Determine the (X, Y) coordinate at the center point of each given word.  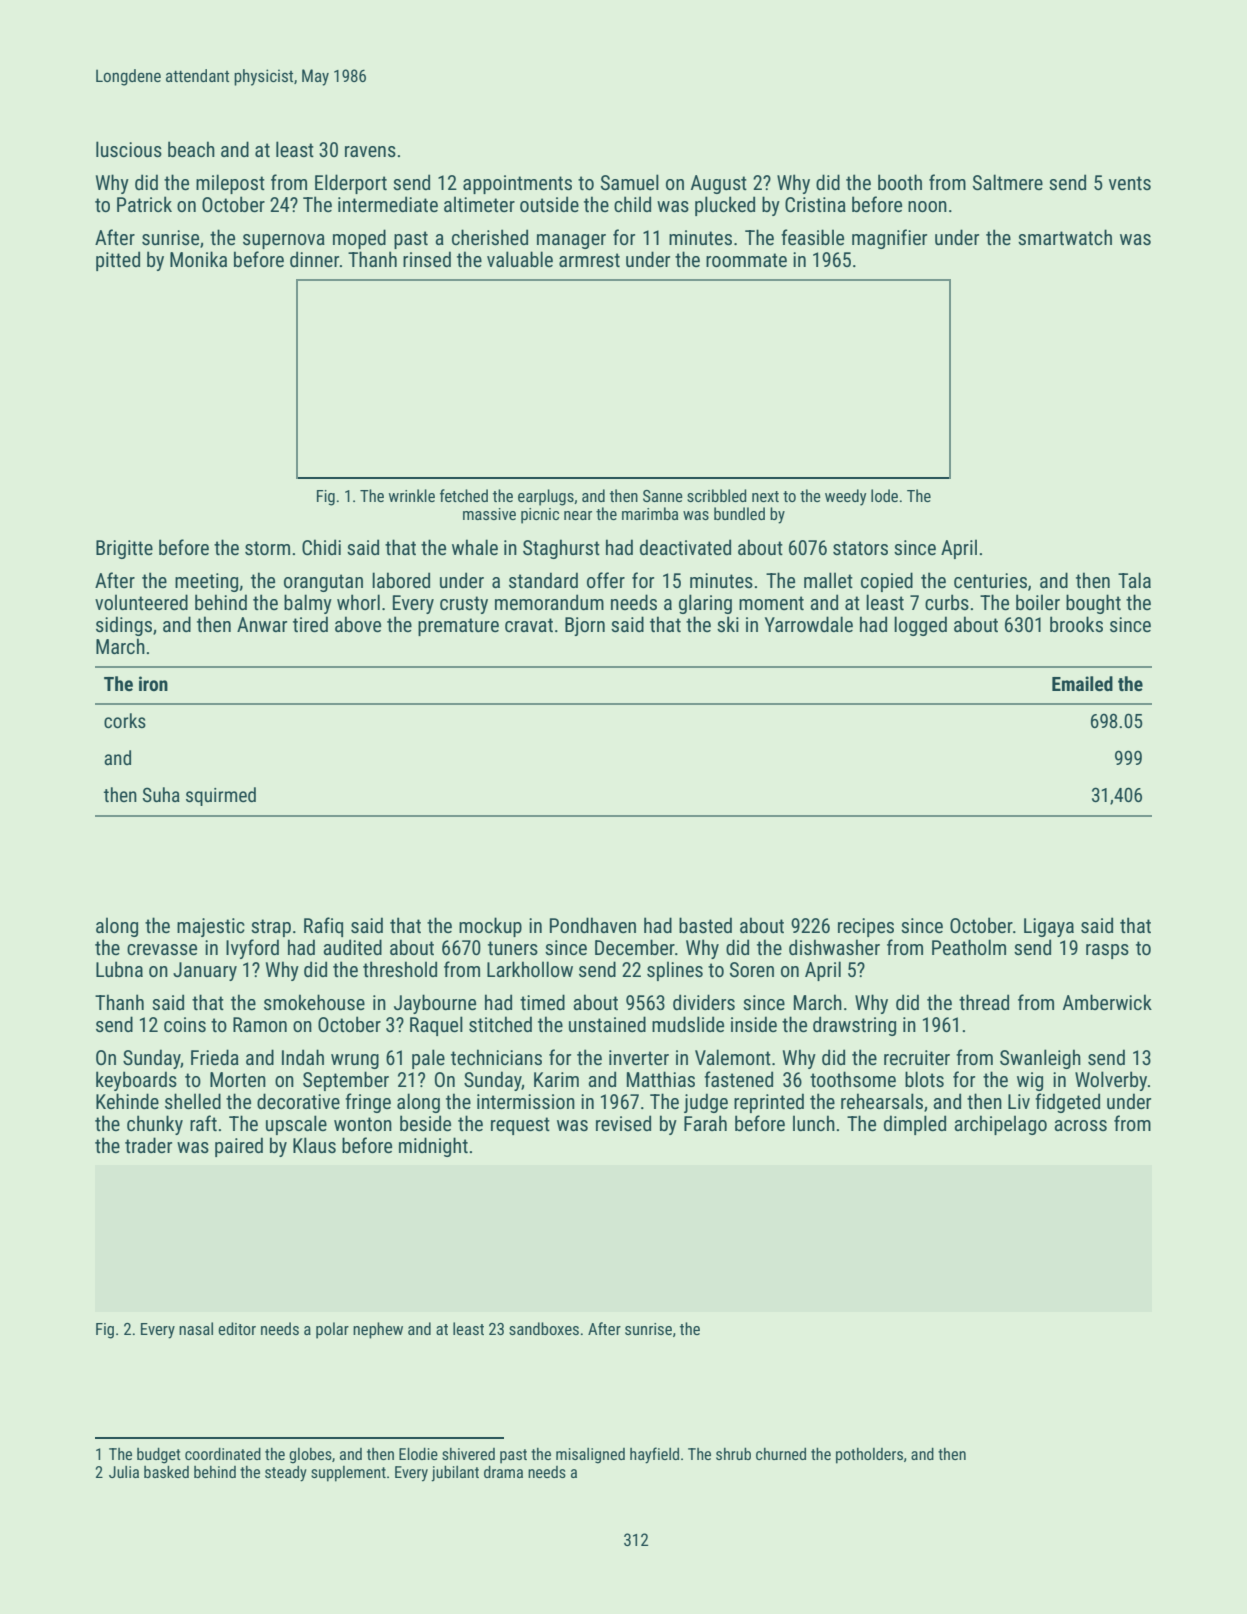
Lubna (119, 969)
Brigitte (124, 549)
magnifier (889, 239)
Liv (1019, 1101)
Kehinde (127, 1101)
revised (623, 1123)
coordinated (223, 1454)
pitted (118, 261)
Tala (1134, 580)
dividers (704, 1002)
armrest (589, 260)
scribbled (716, 495)
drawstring (854, 1026)
